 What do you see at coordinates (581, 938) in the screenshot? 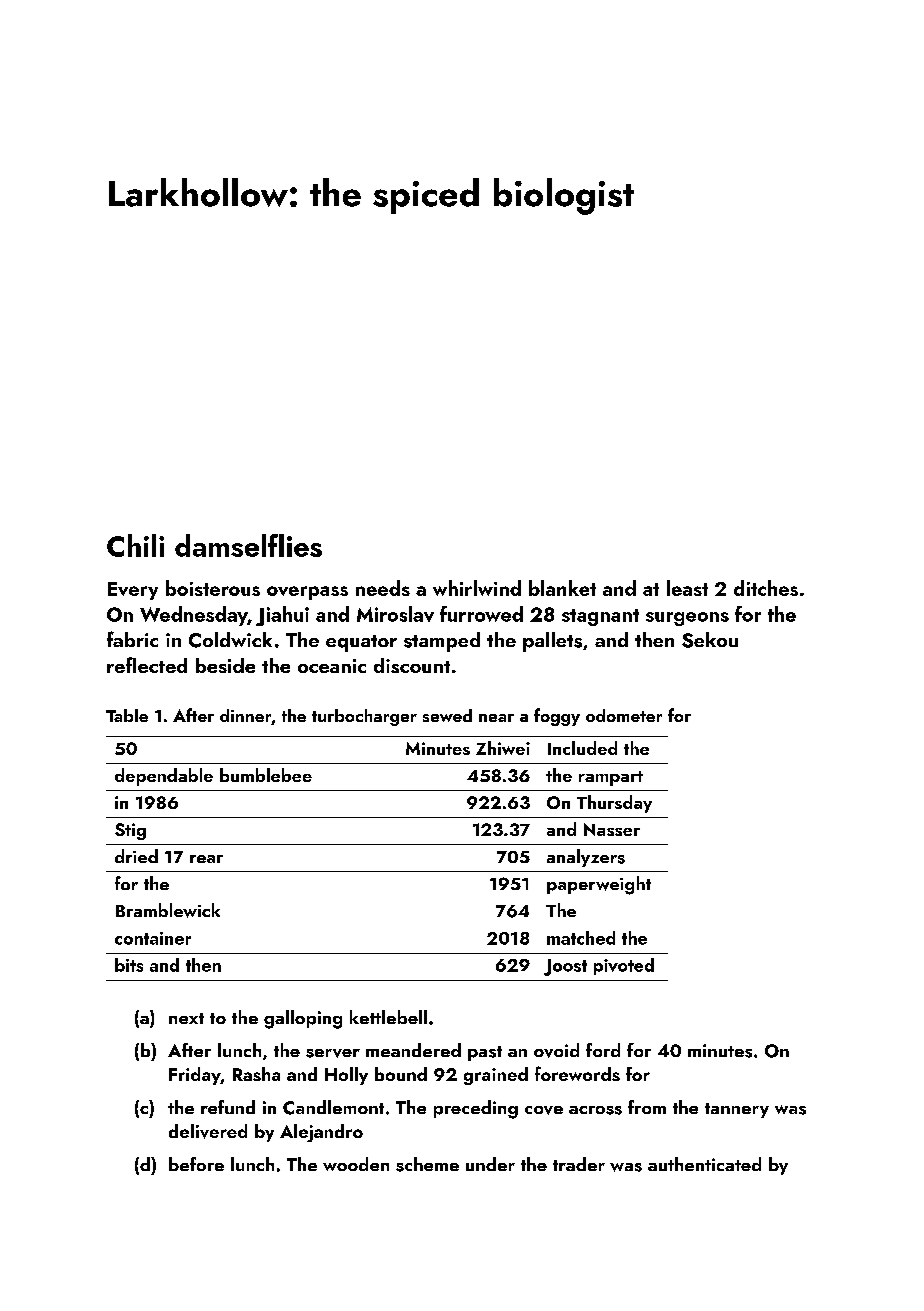
I see `matched` at bounding box center [581, 938].
